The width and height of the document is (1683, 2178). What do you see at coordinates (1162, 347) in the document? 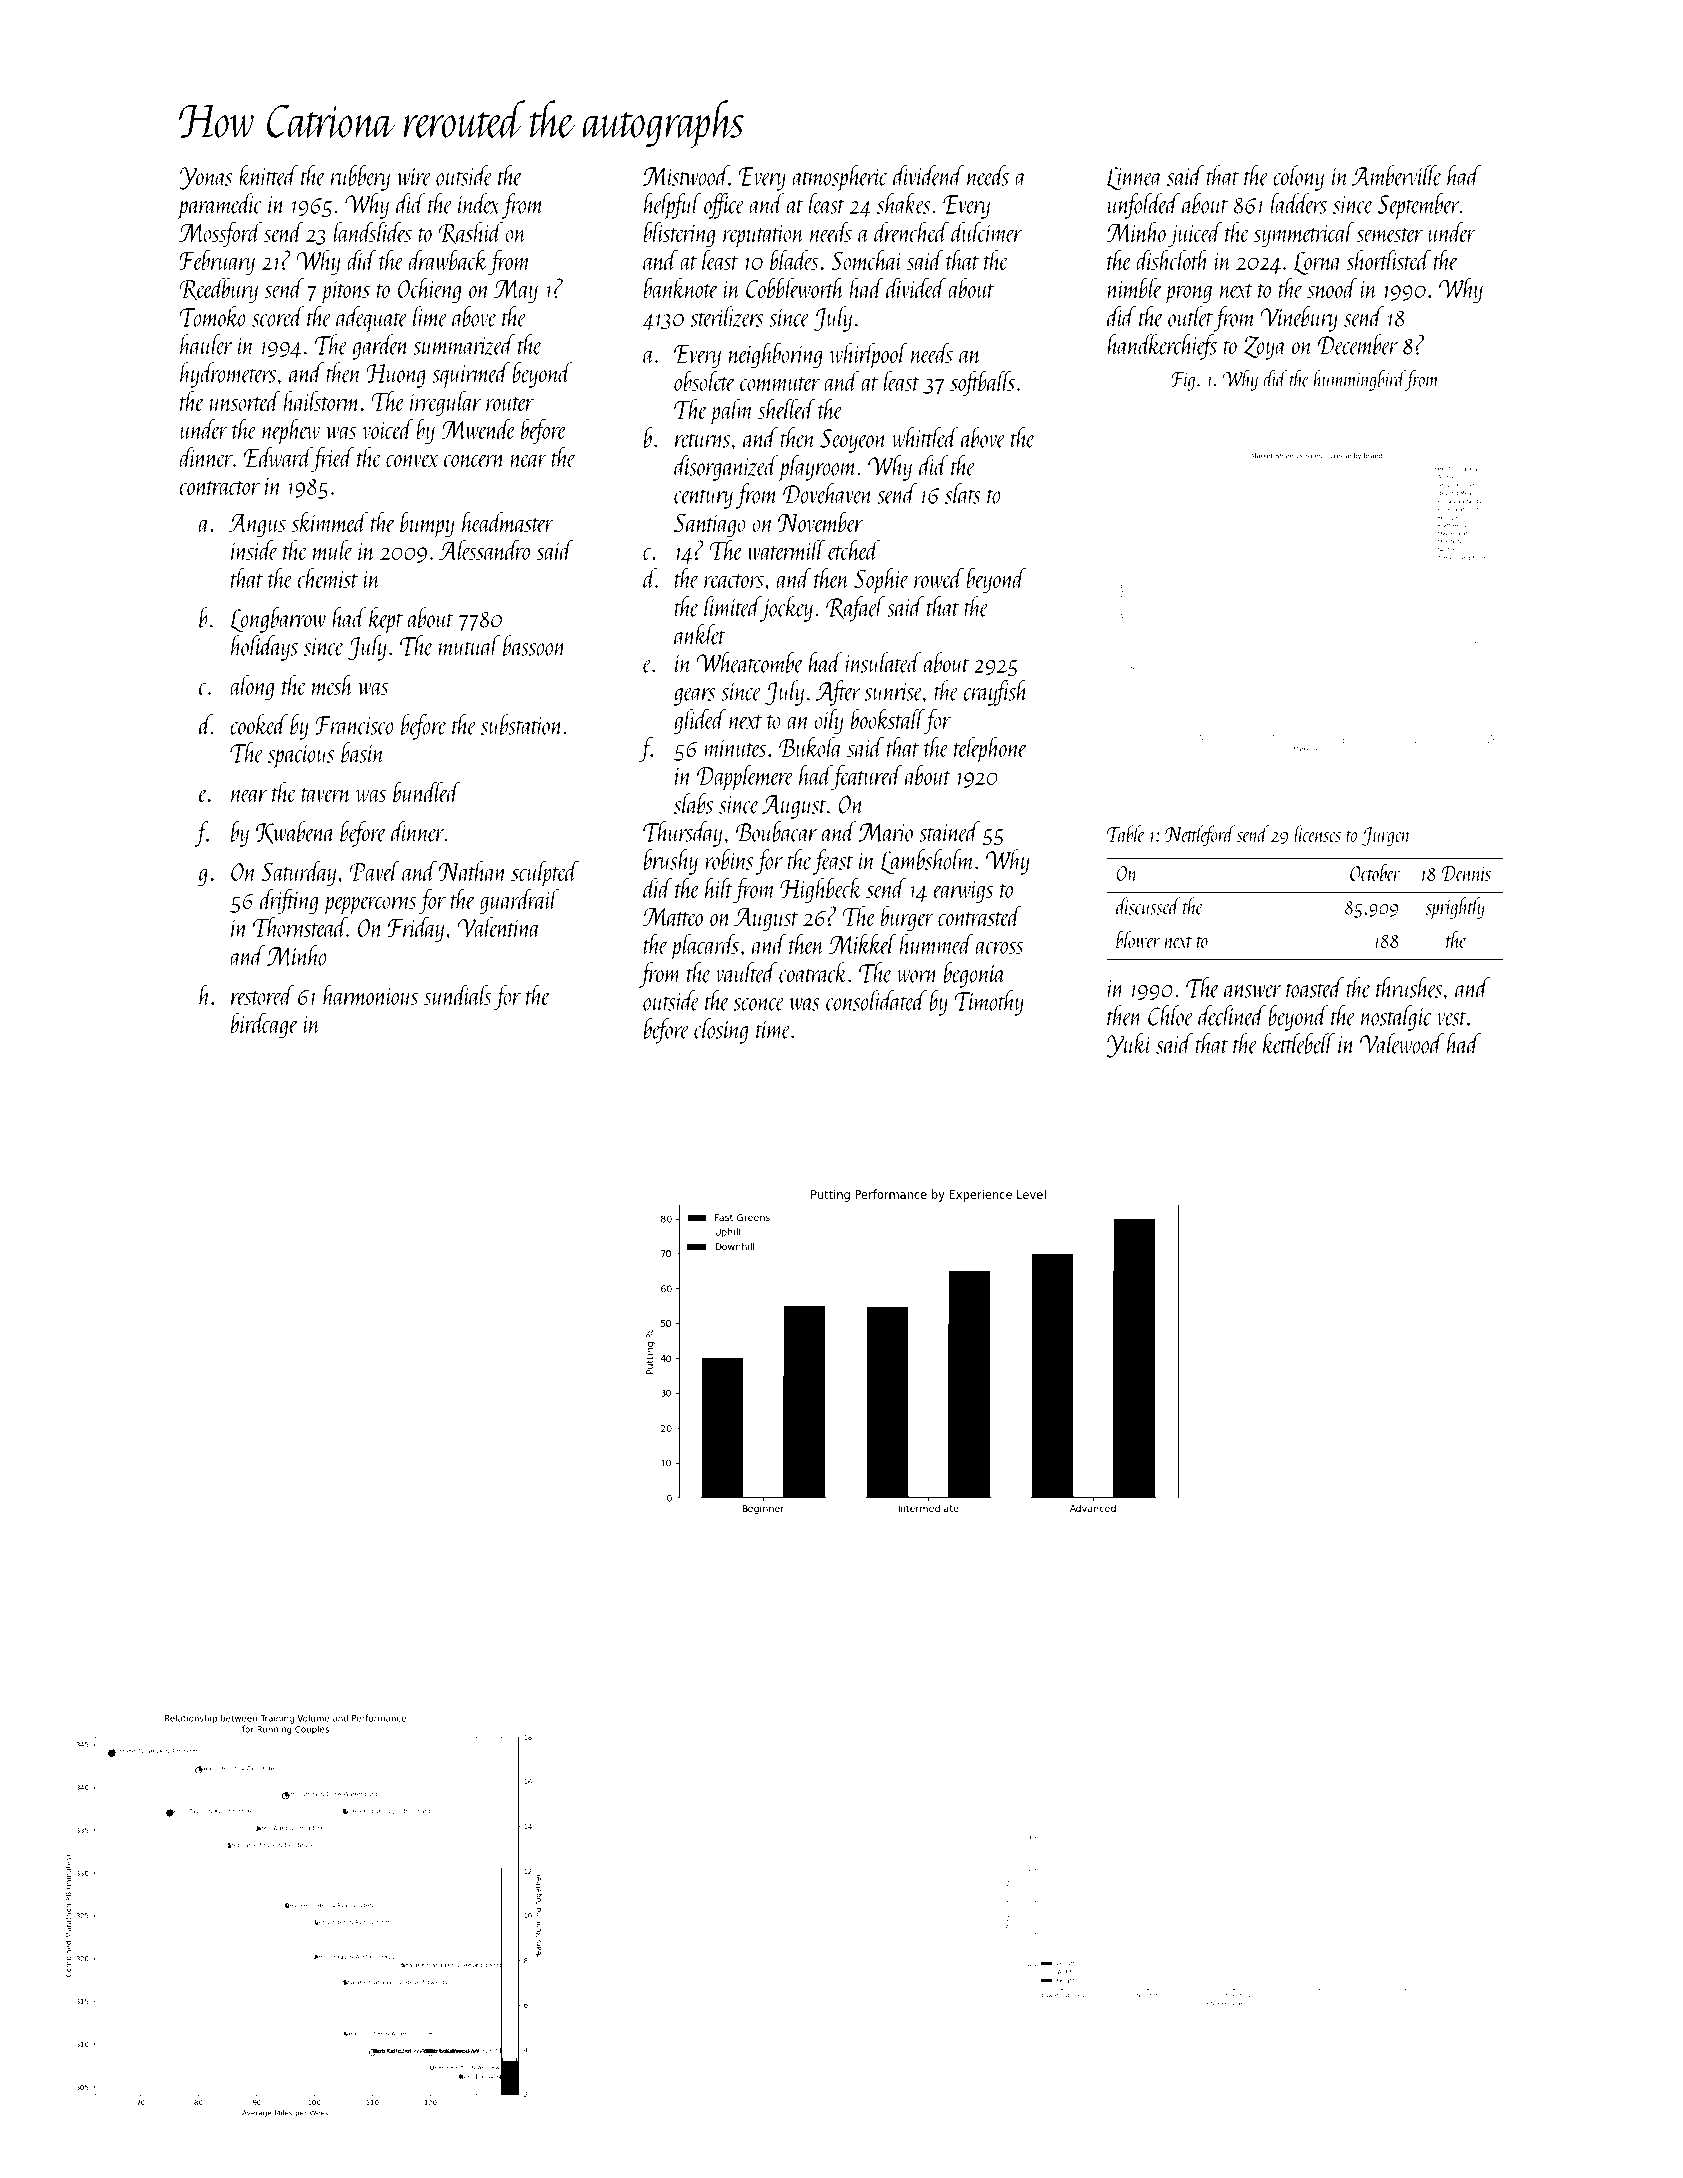
I see `handkerchiefs` at bounding box center [1162, 347].
